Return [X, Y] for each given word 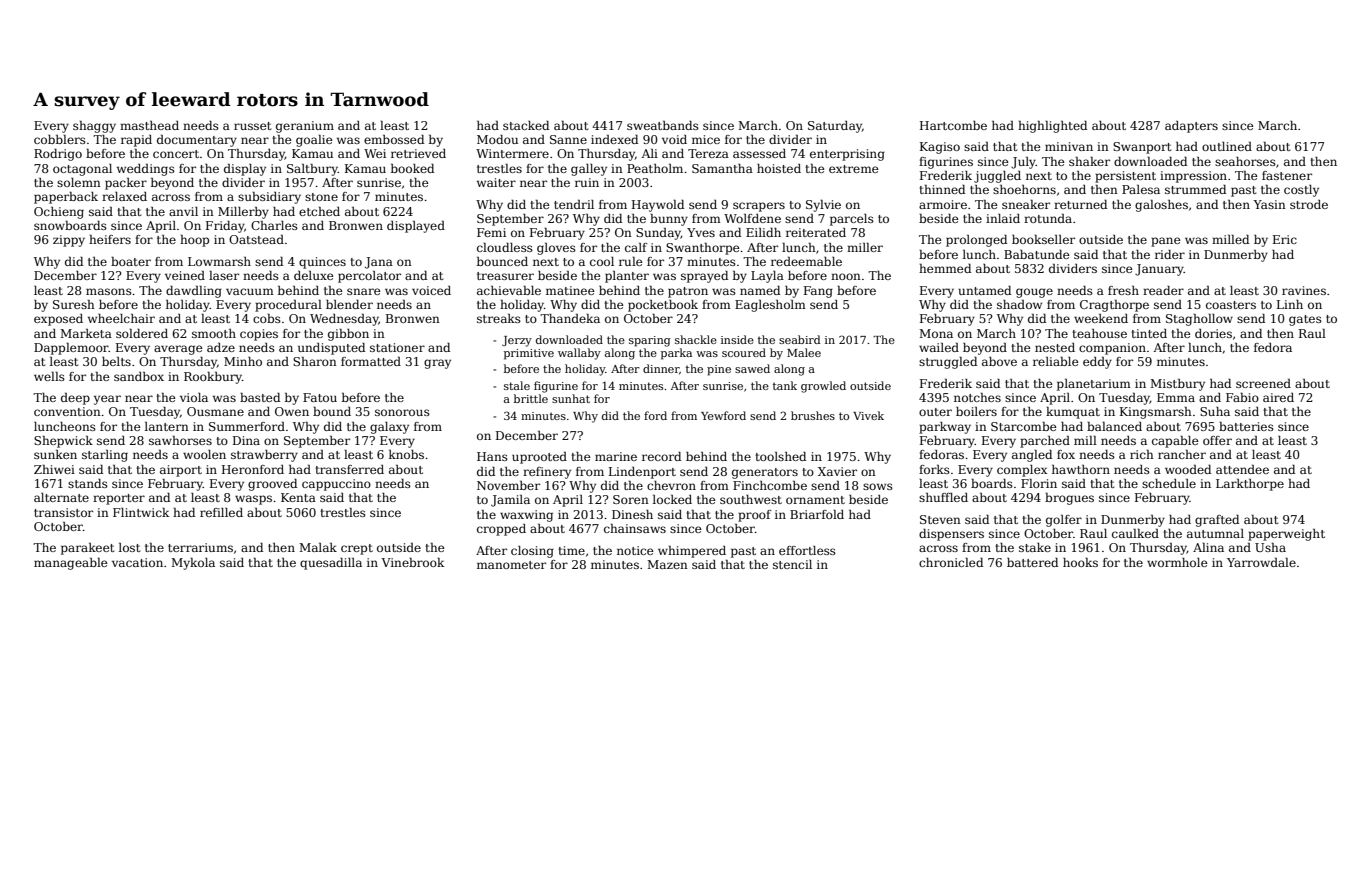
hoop [194, 241]
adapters [1191, 127]
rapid [136, 141]
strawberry [264, 456]
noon [846, 276]
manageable [71, 564]
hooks [1080, 562]
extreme [854, 169]
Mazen [667, 564]
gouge [1034, 293]
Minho [243, 361]
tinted [1149, 333]
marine [616, 456]
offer [1217, 440]
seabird [800, 339]
